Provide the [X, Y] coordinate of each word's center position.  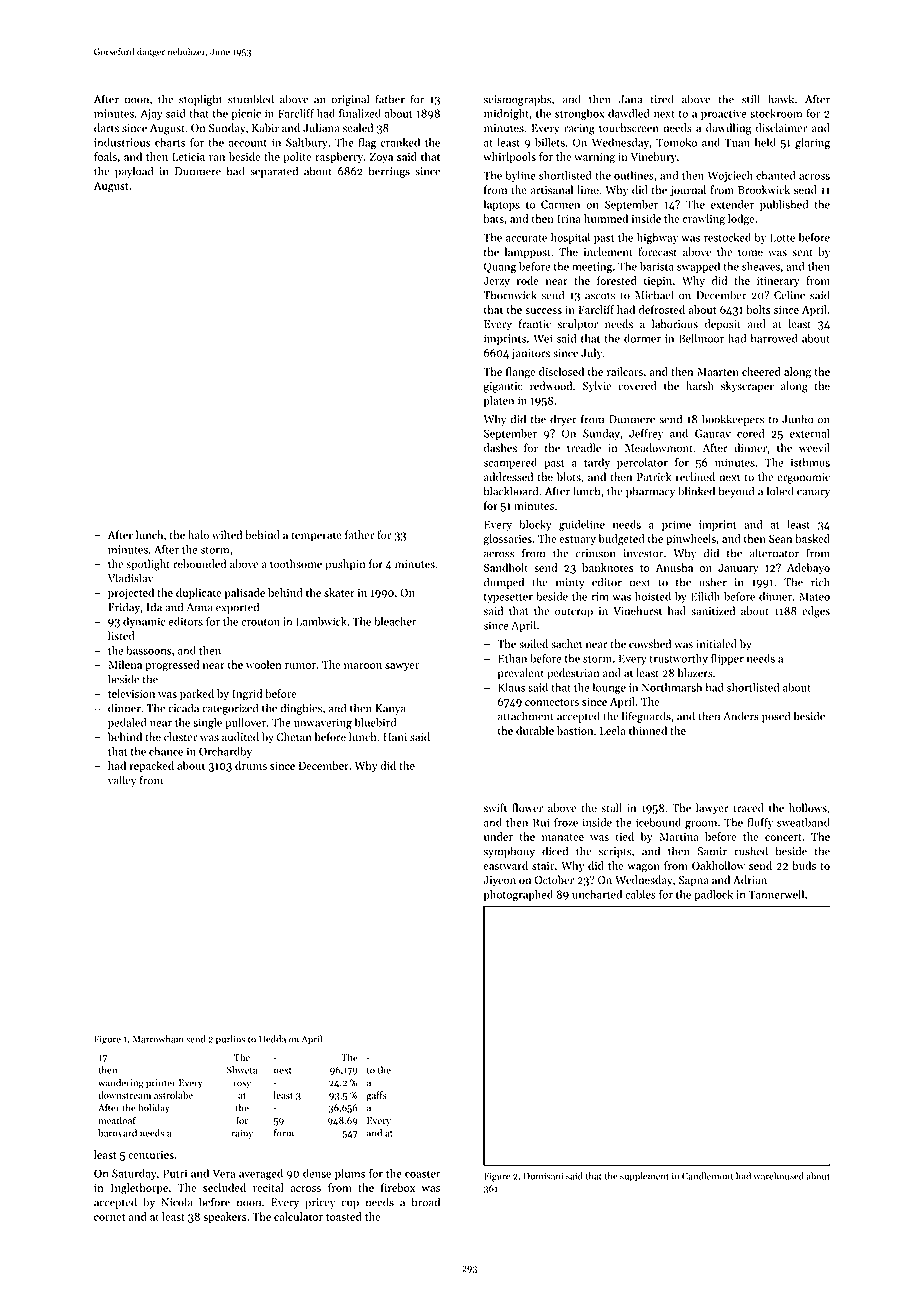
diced [555, 851]
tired [662, 99]
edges [816, 612]
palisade [245, 593]
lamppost [528, 253]
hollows [808, 808]
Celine [789, 295]
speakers [224, 1217]
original [350, 100]
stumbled [251, 99]
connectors [552, 702]
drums [251, 765]
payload [134, 172]
